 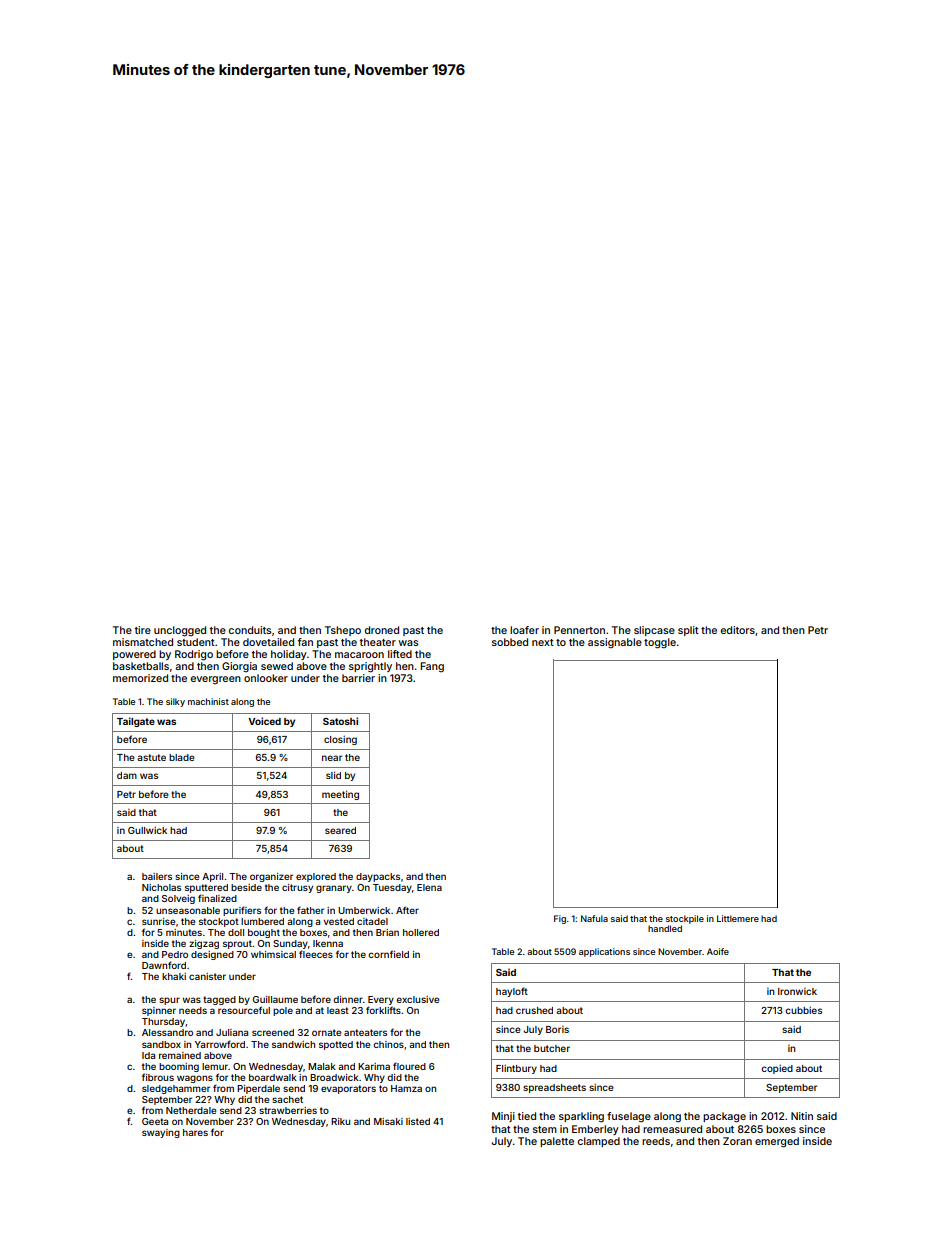 I want to click on palette, so click(x=557, y=1142).
